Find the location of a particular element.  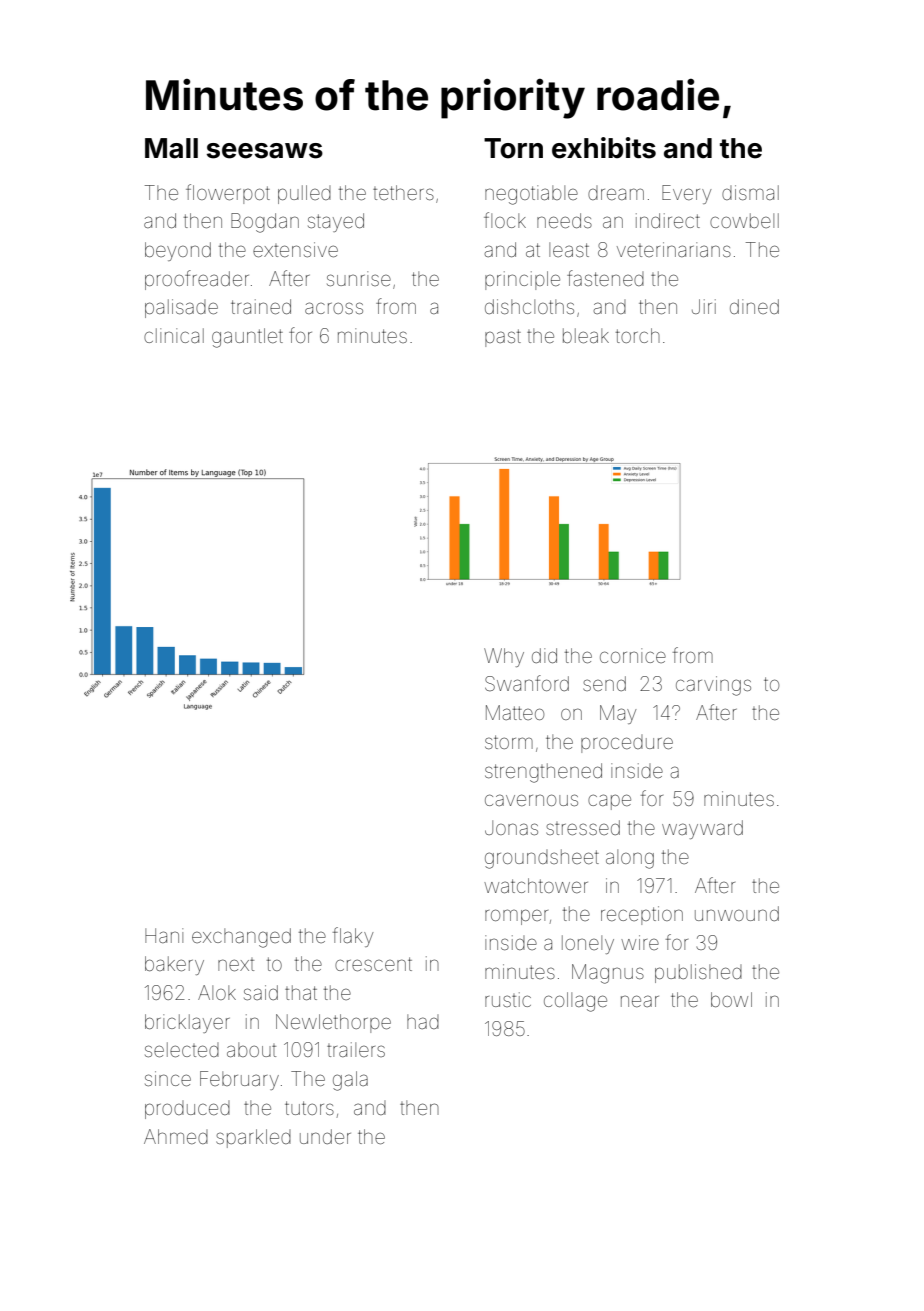

Why is located at coordinates (504, 657).
